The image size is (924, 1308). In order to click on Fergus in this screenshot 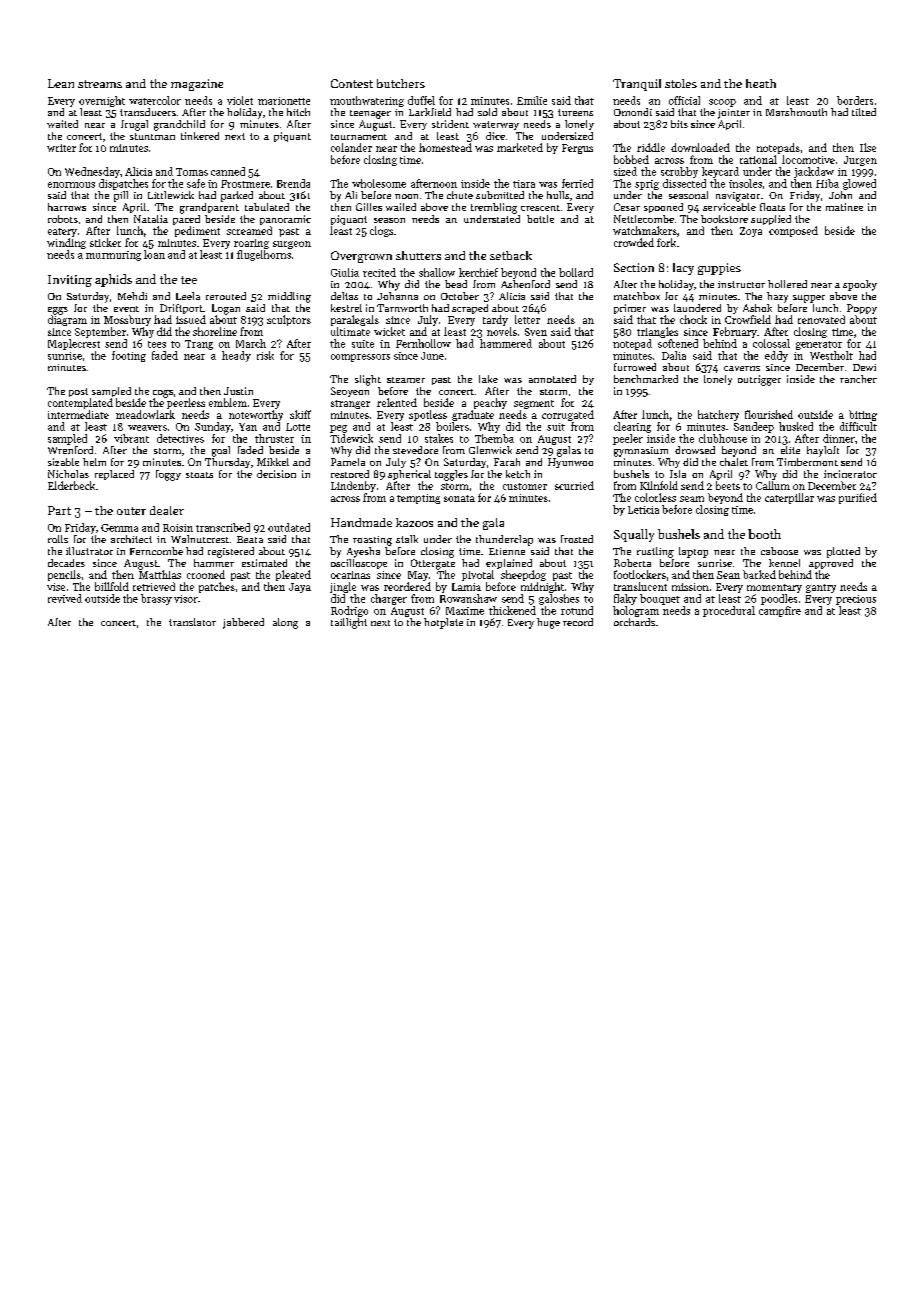, I will do `click(577, 149)`.
